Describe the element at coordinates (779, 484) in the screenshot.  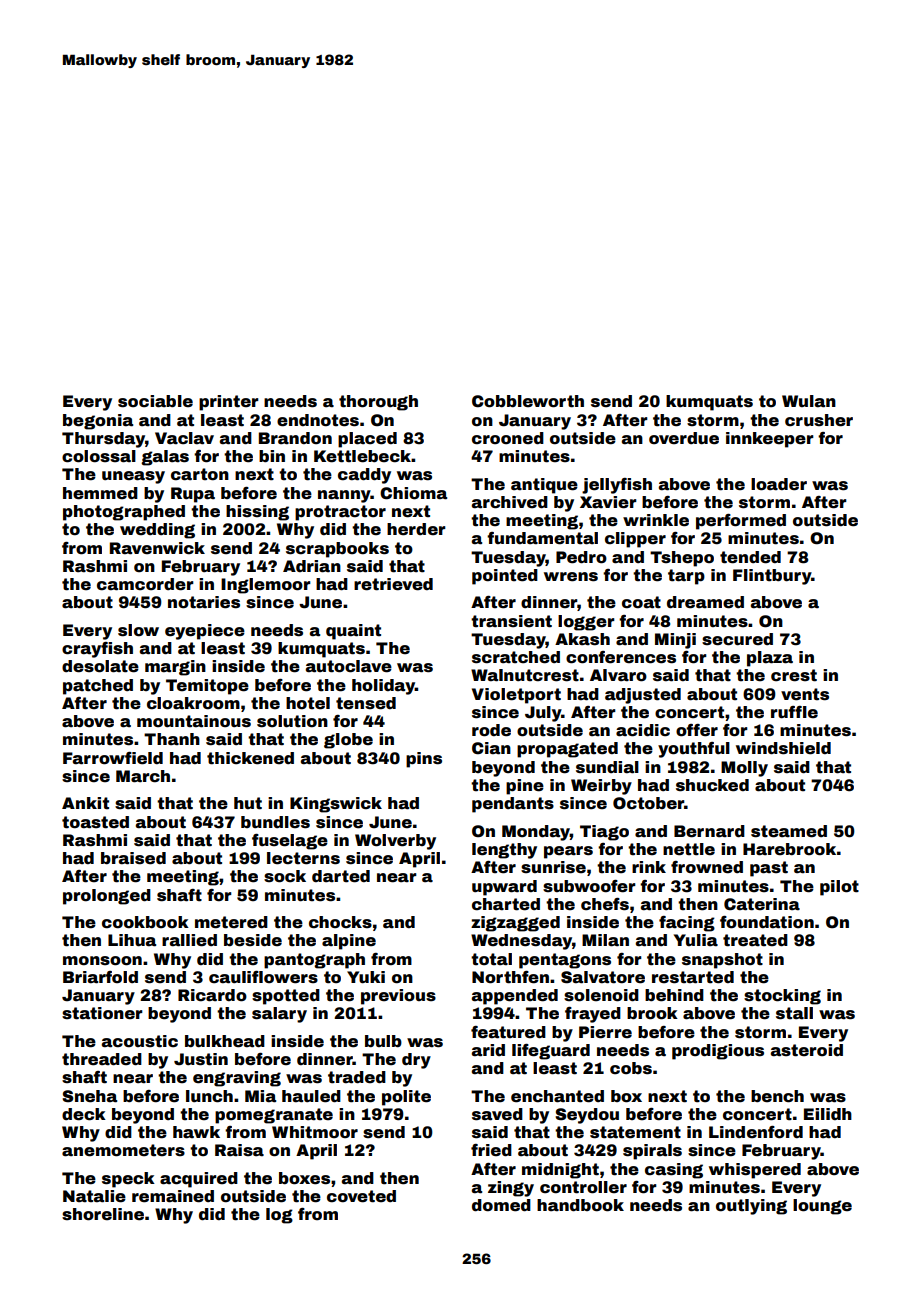
I see `loader` at that location.
